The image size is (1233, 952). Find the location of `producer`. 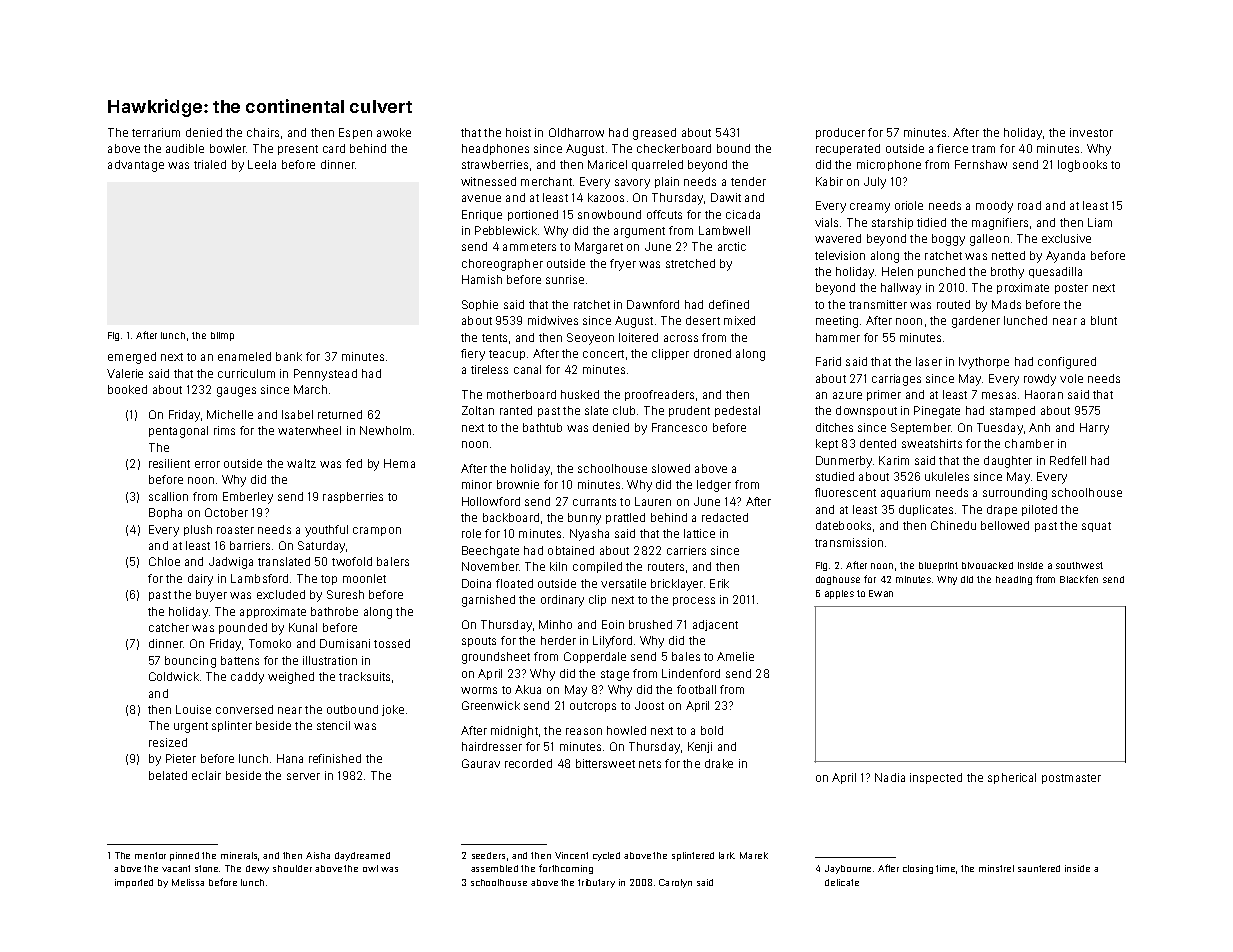

producer is located at coordinates (840, 133).
